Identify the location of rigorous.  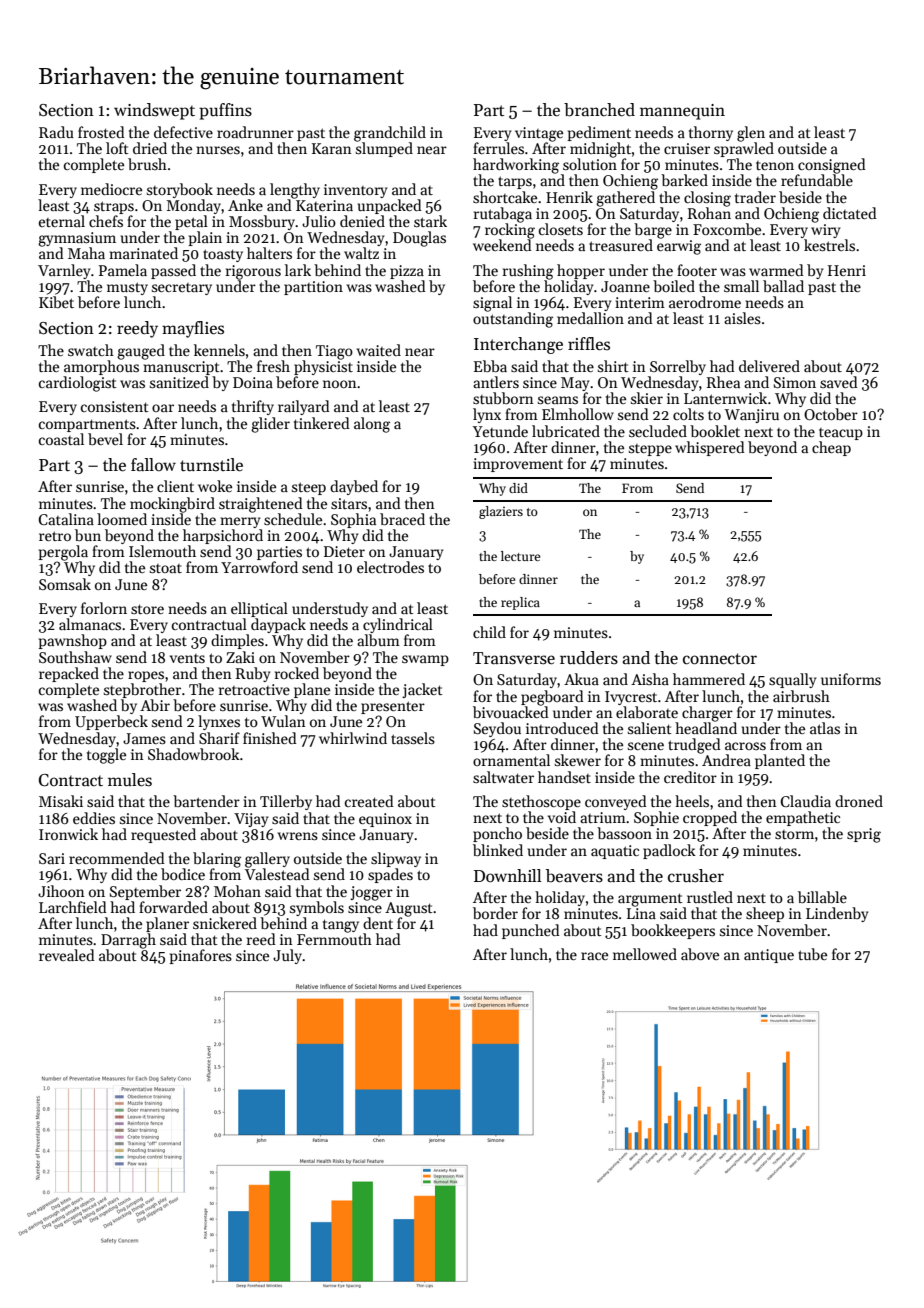
(253, 272).
